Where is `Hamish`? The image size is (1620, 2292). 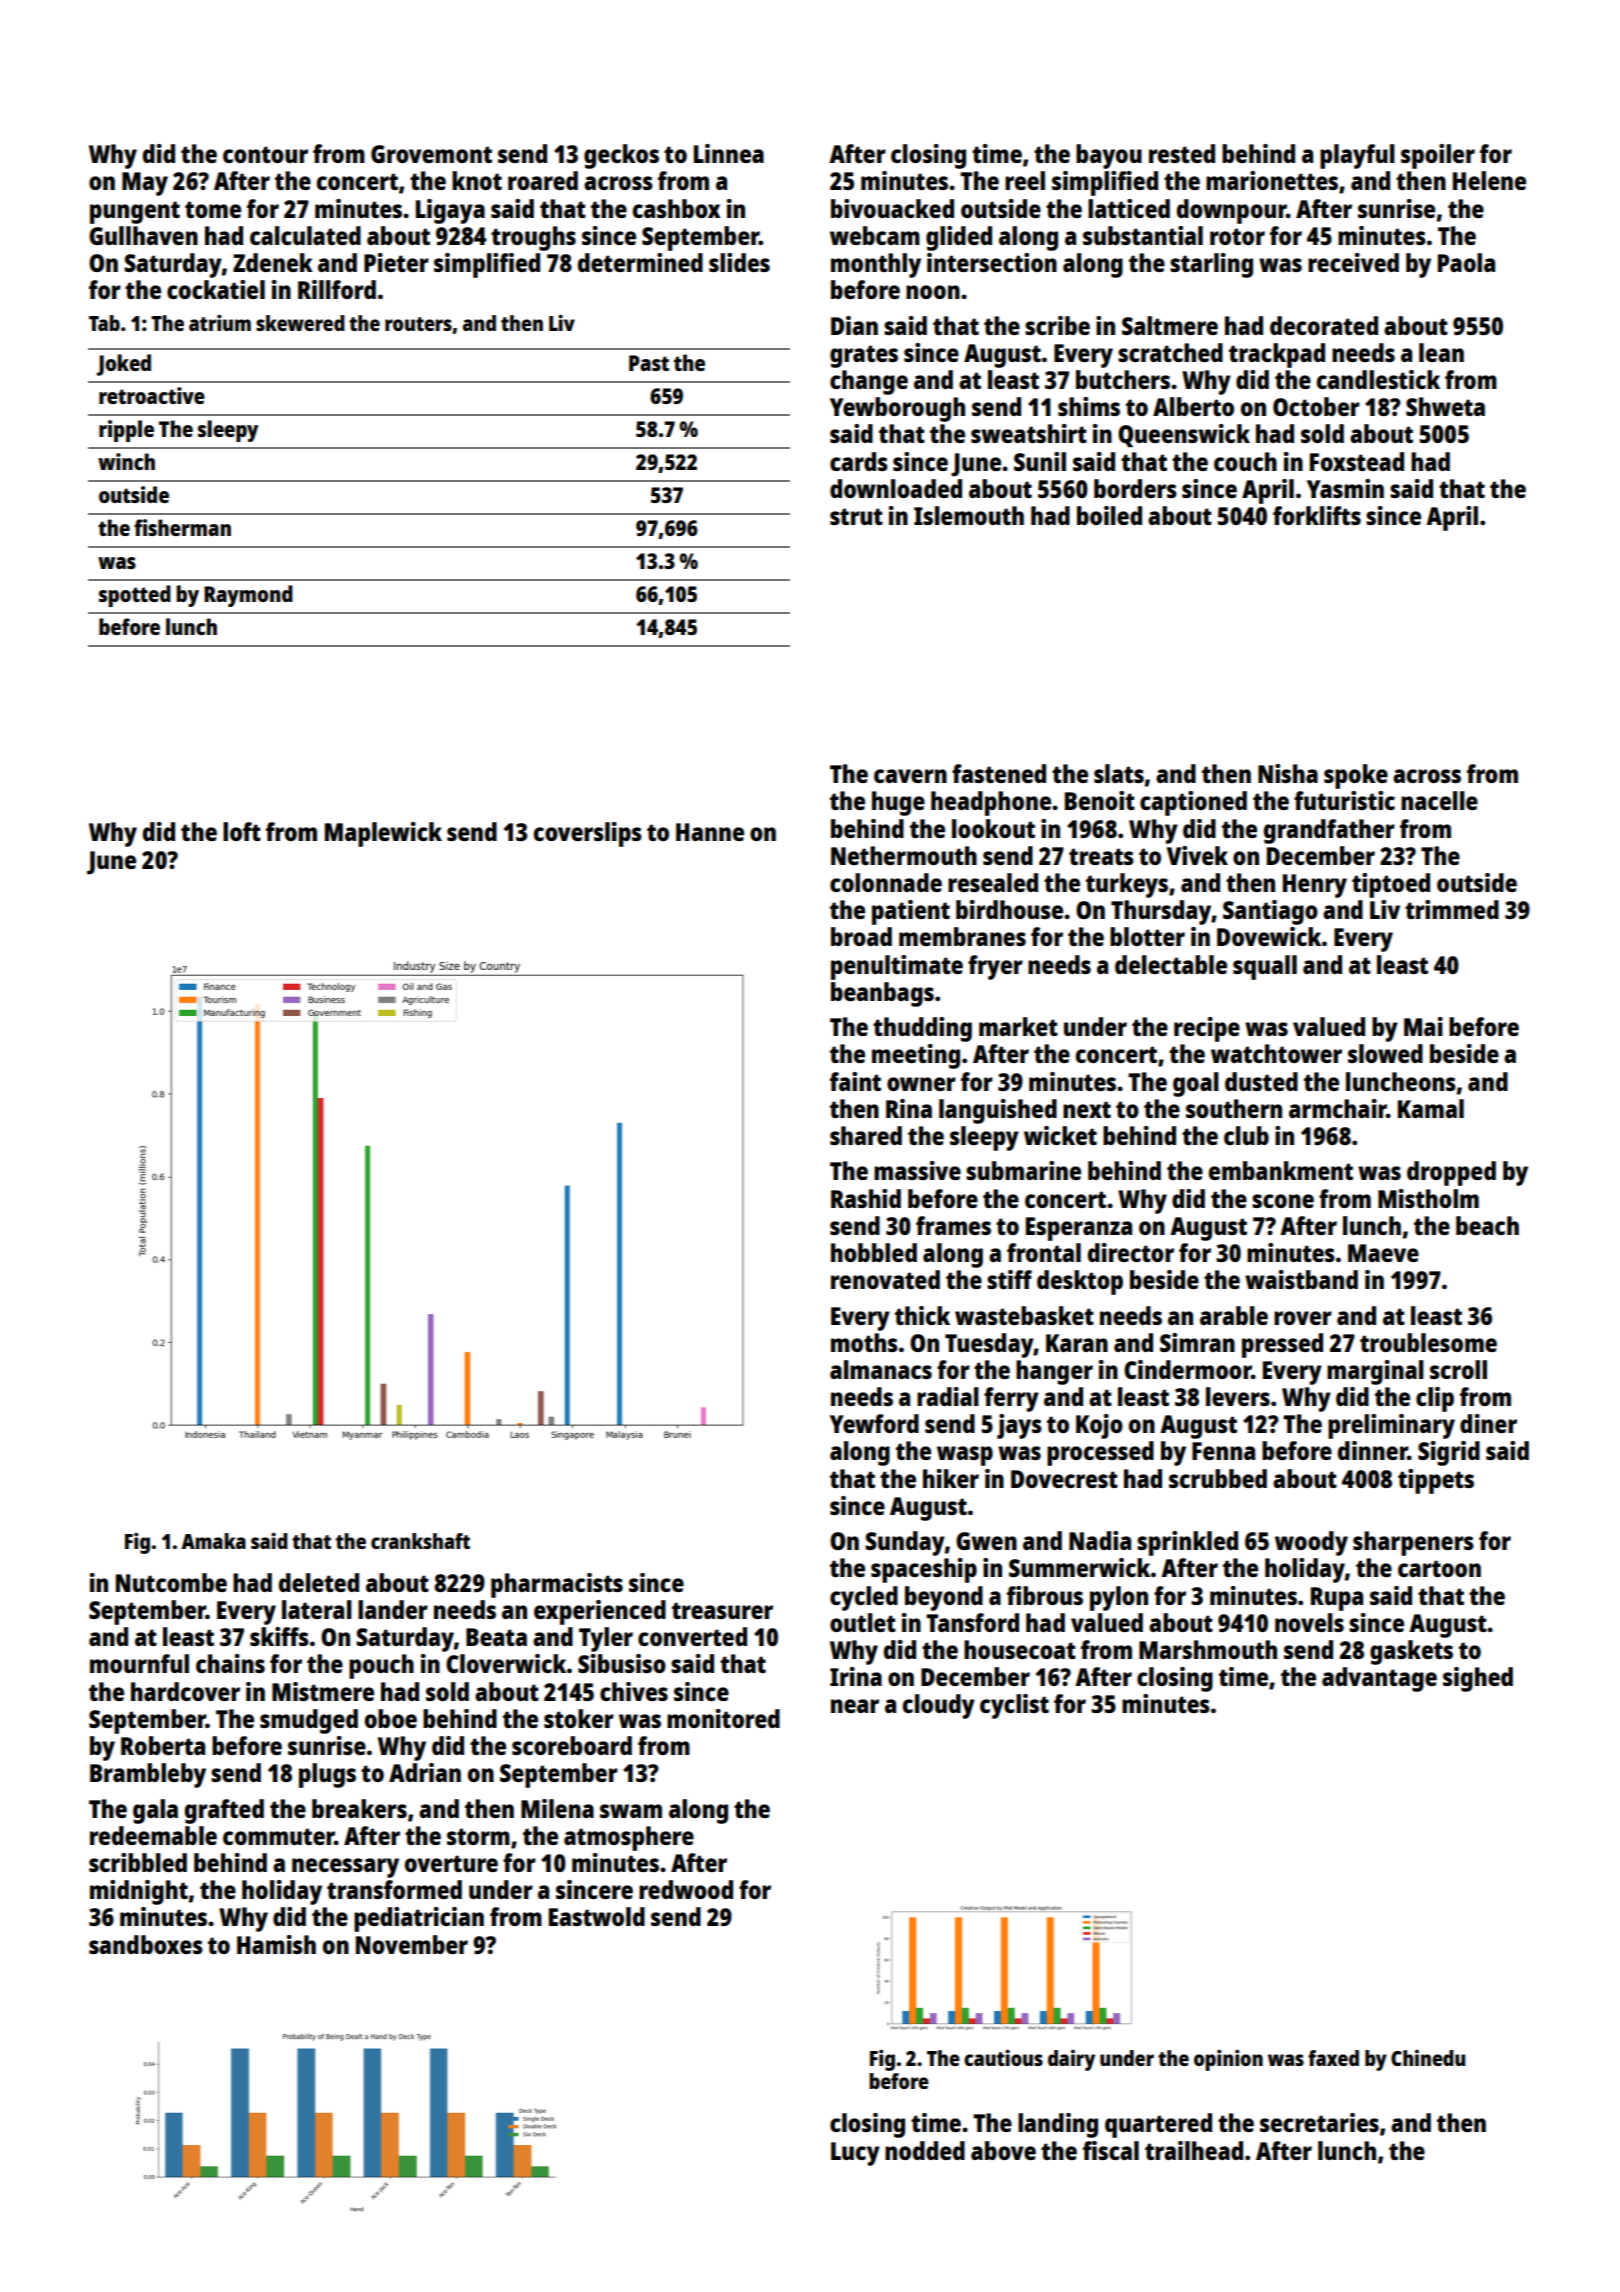 Hamish is located at coordinates (276, 1944).
